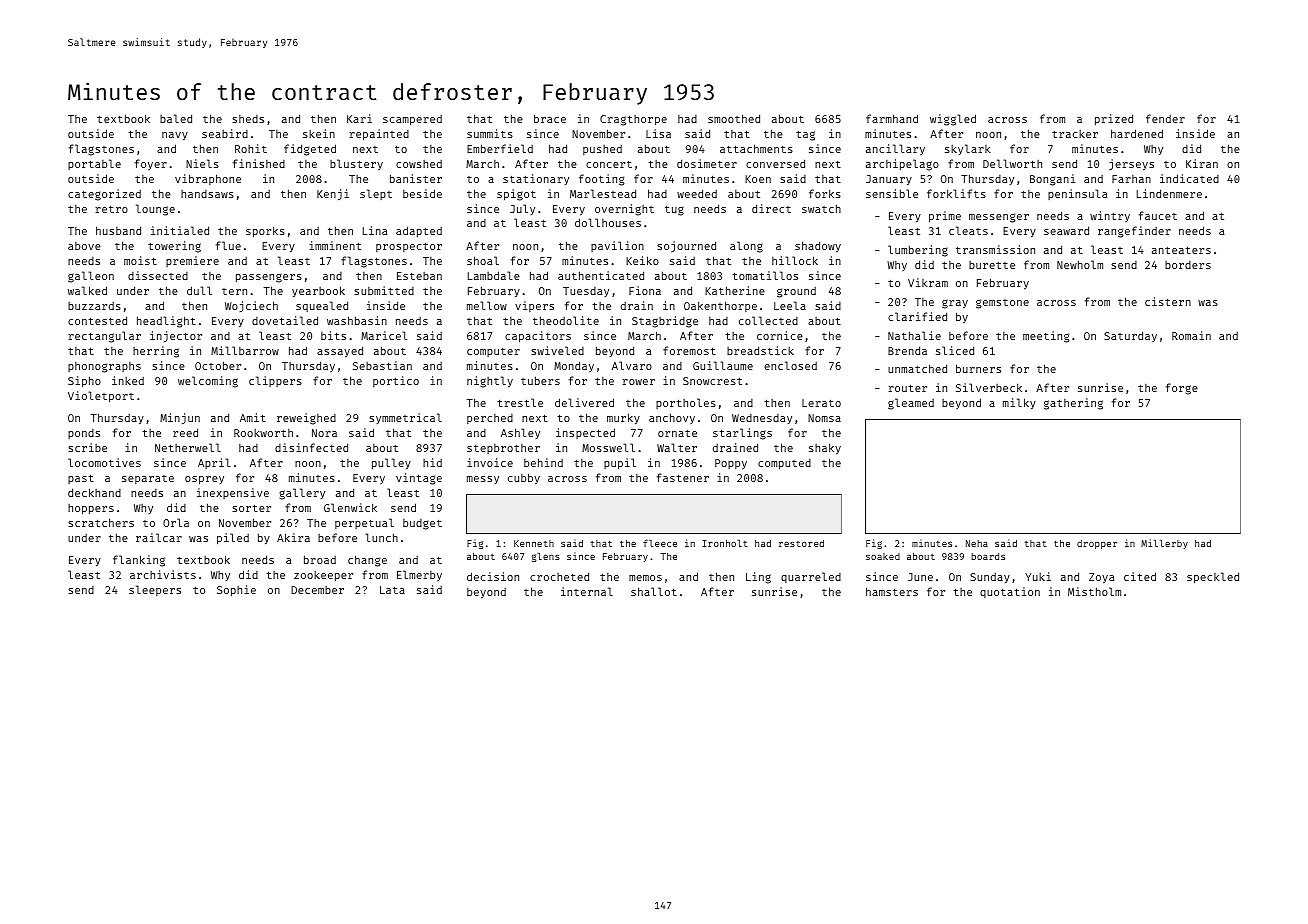 The image size is (1308, 924). What do you see at coordinates (94, 164) in the image?
I see `portable` at bounding box center [94, 164].
